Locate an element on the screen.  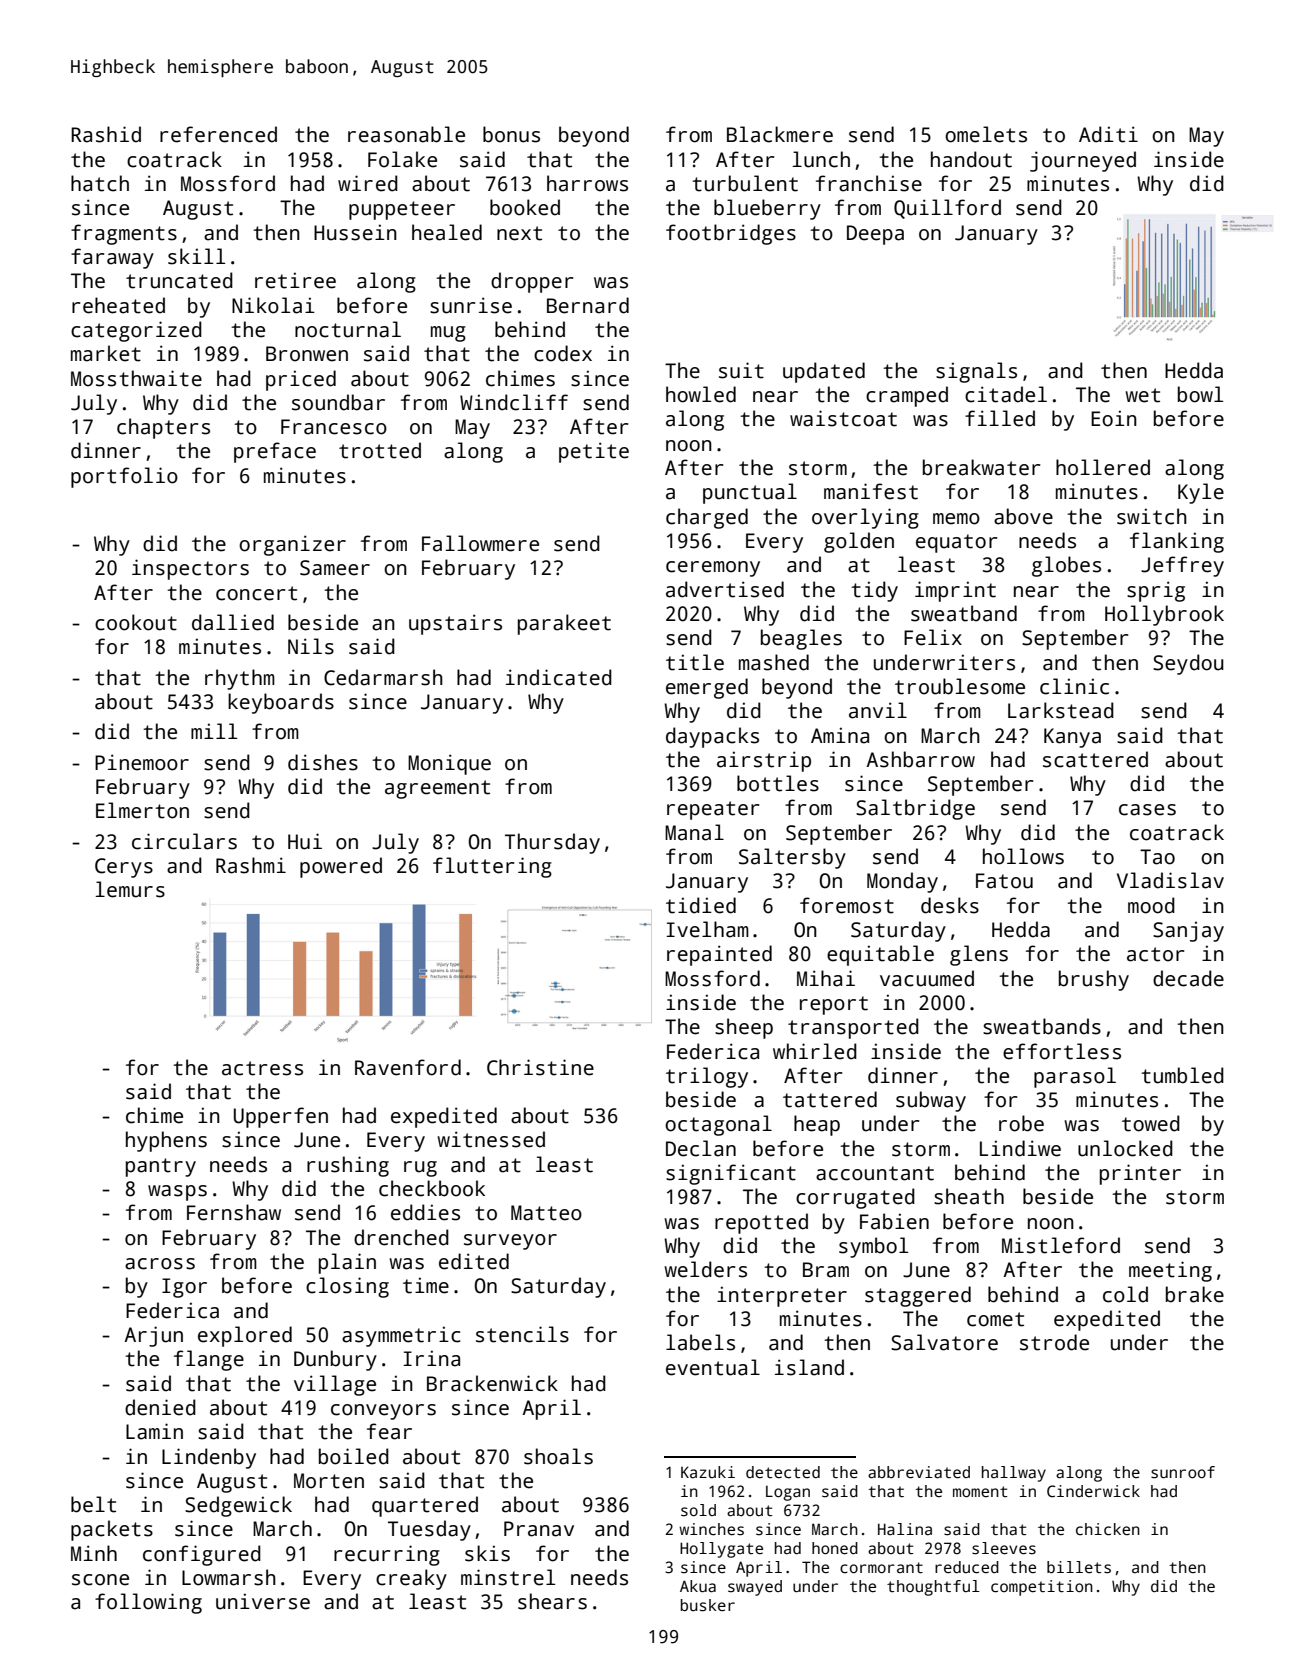
Blackmere is located at coordinates (780, 134).
